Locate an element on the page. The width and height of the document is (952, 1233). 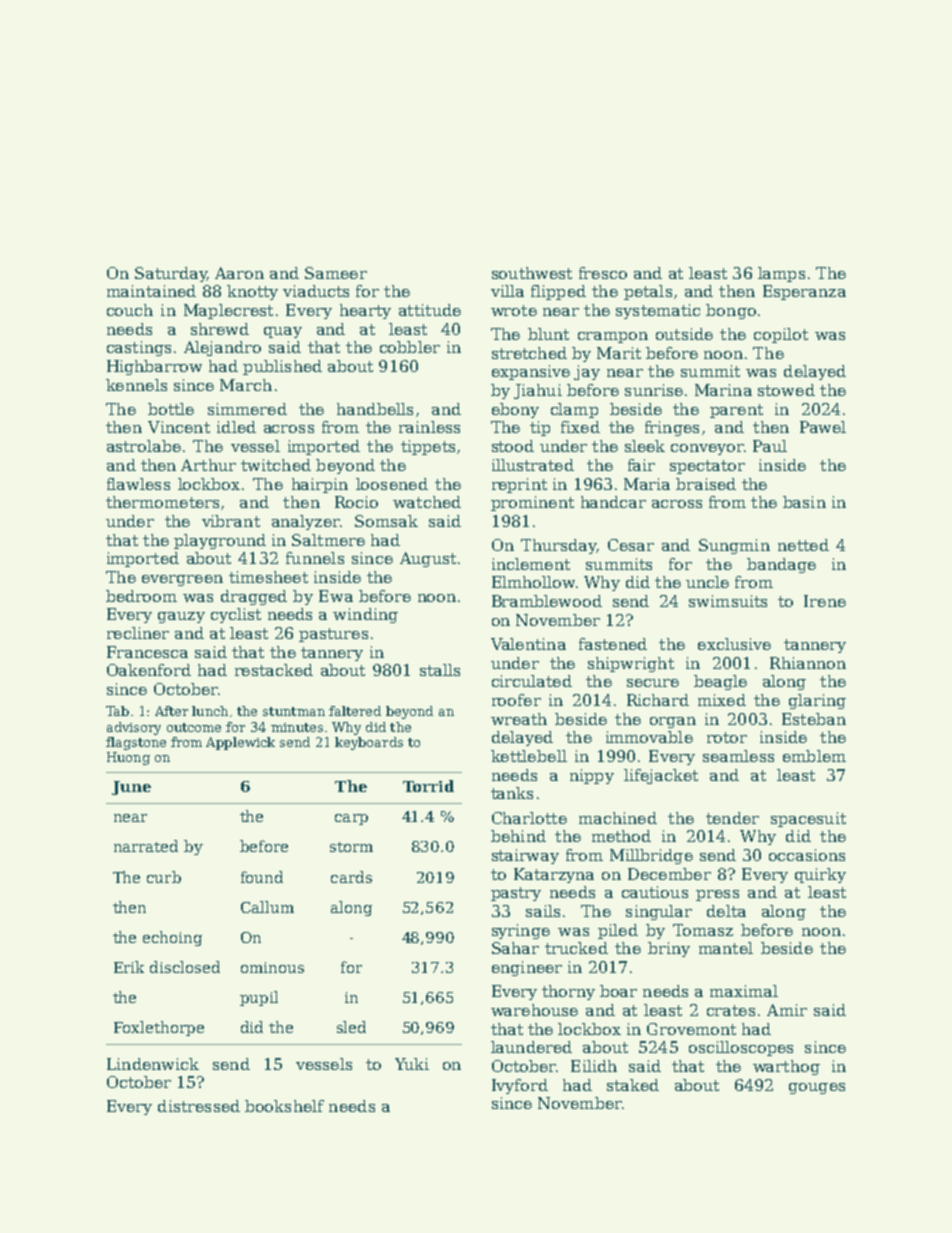
lifejacket is located at coordinates (661, 776).
